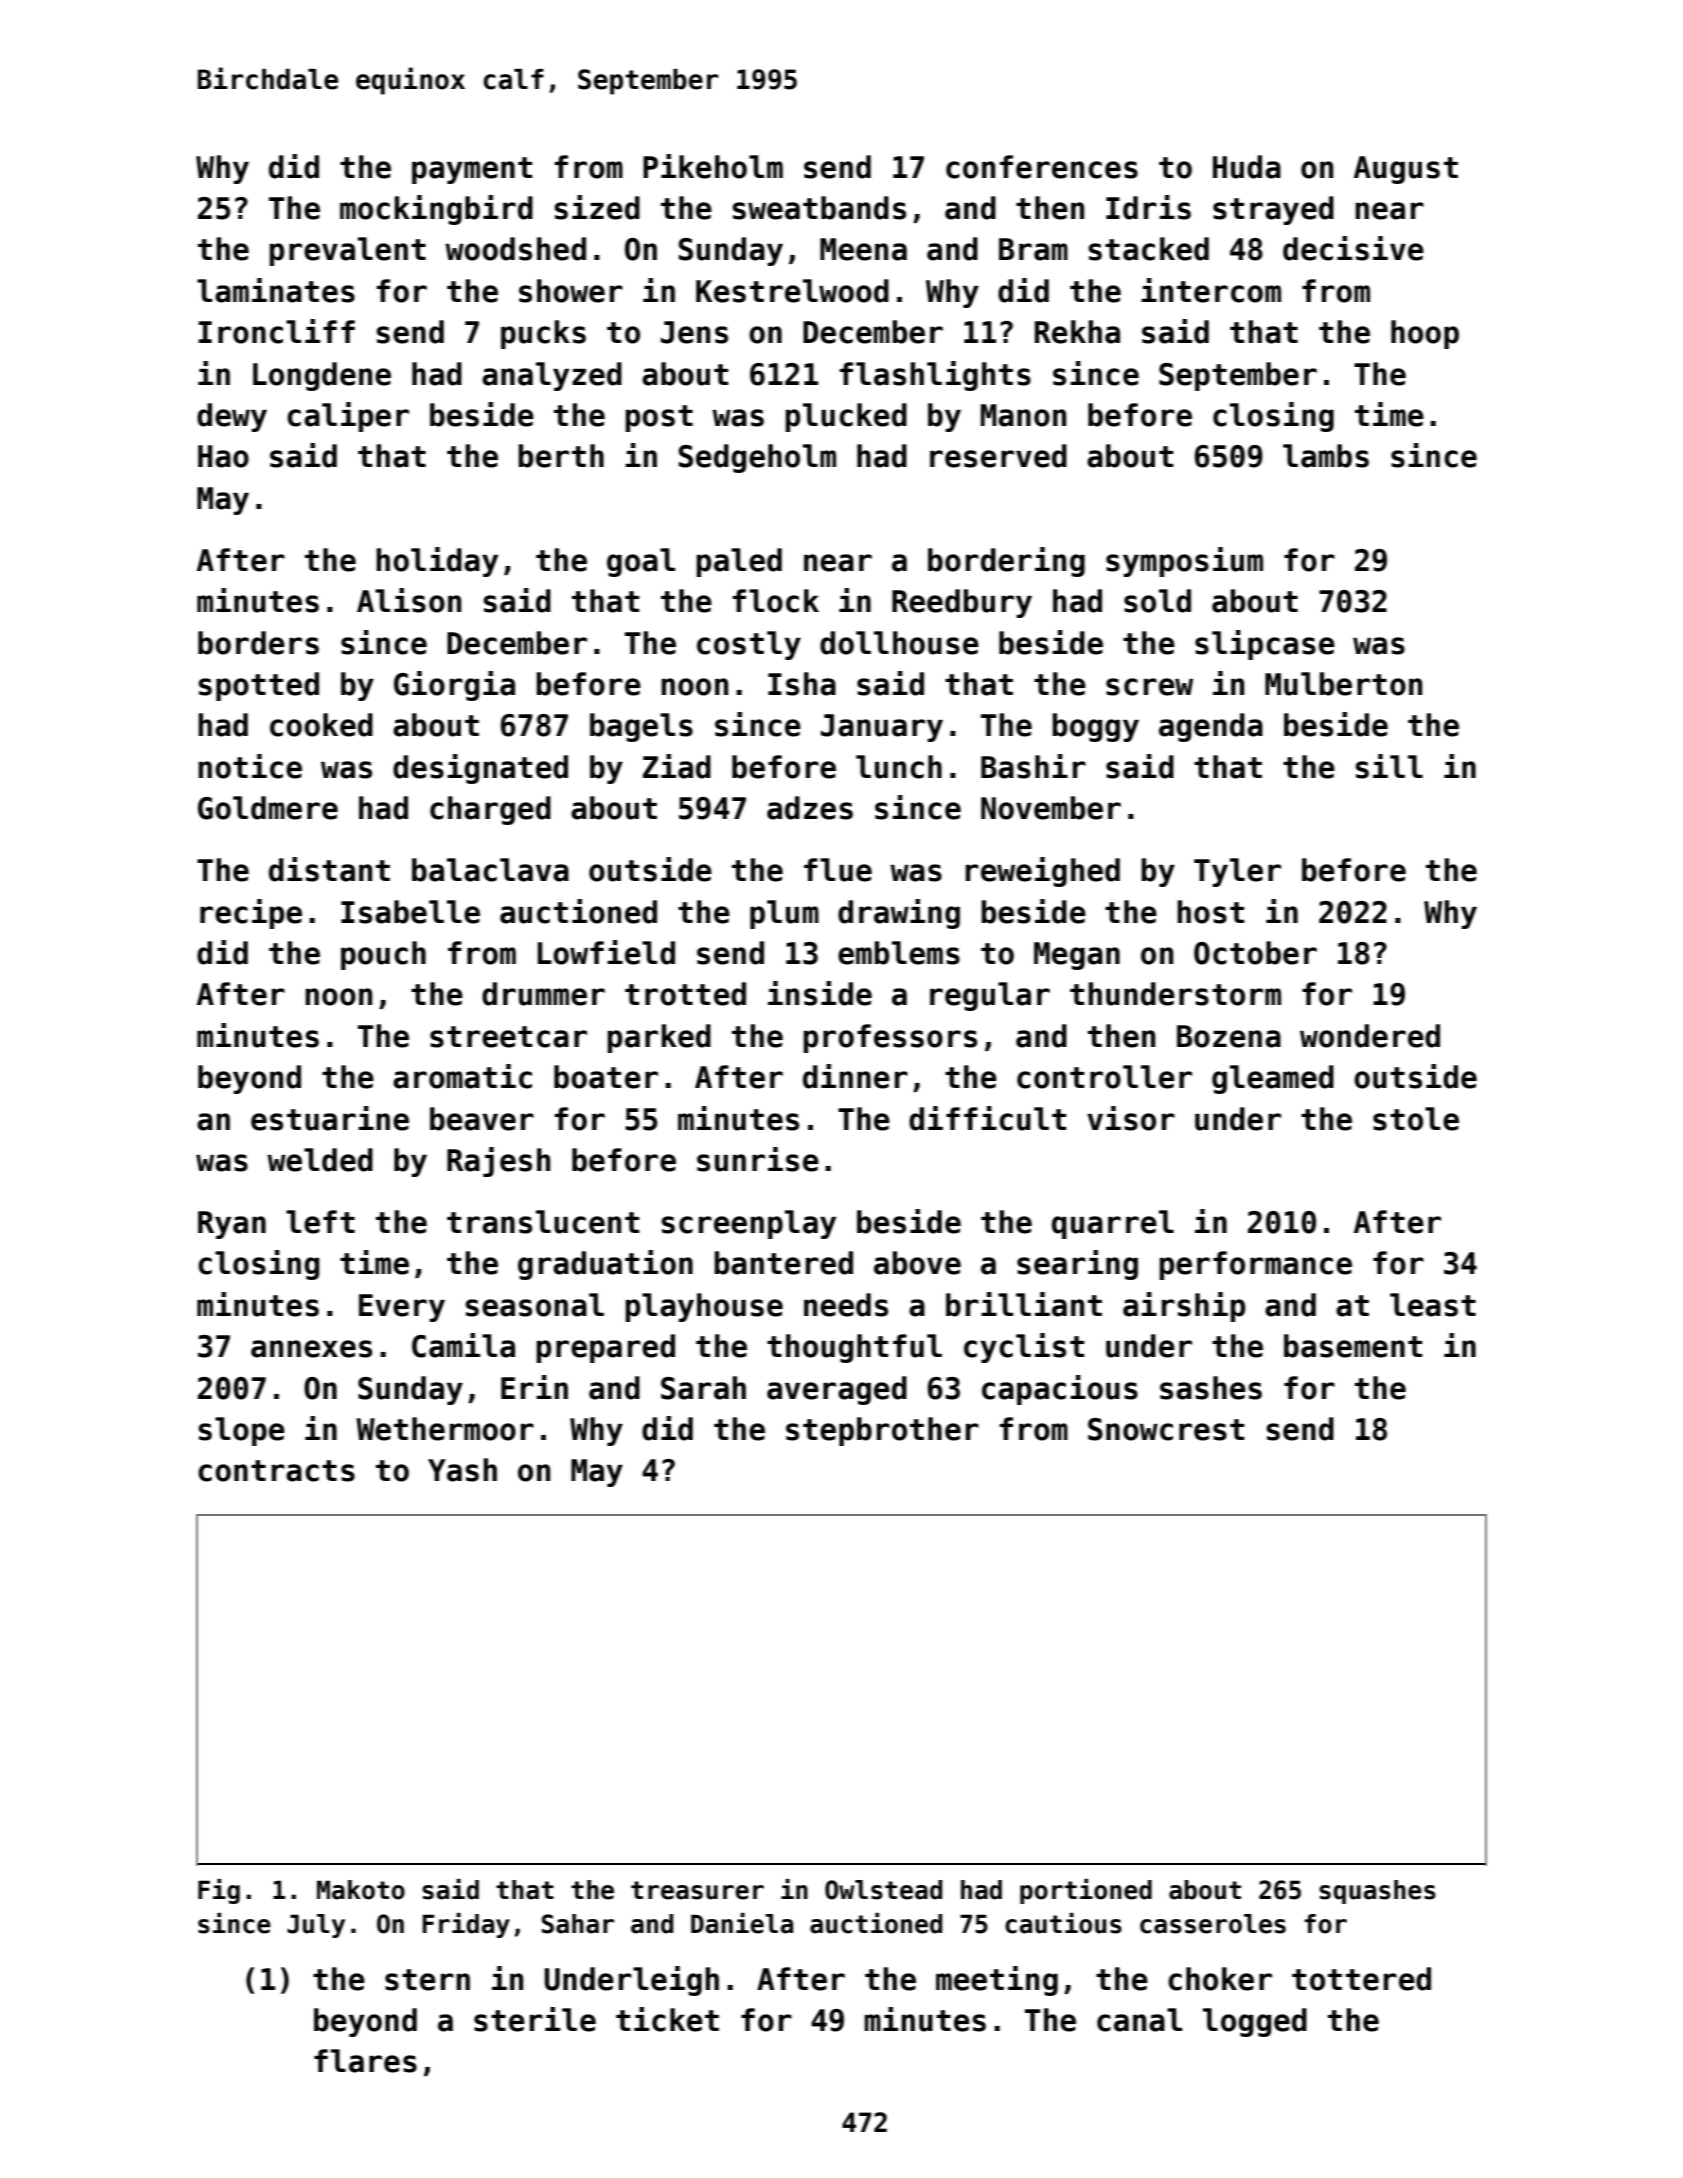 This image has width=1683, height=2178. I want to click on prevalent, so click(347, 251).
